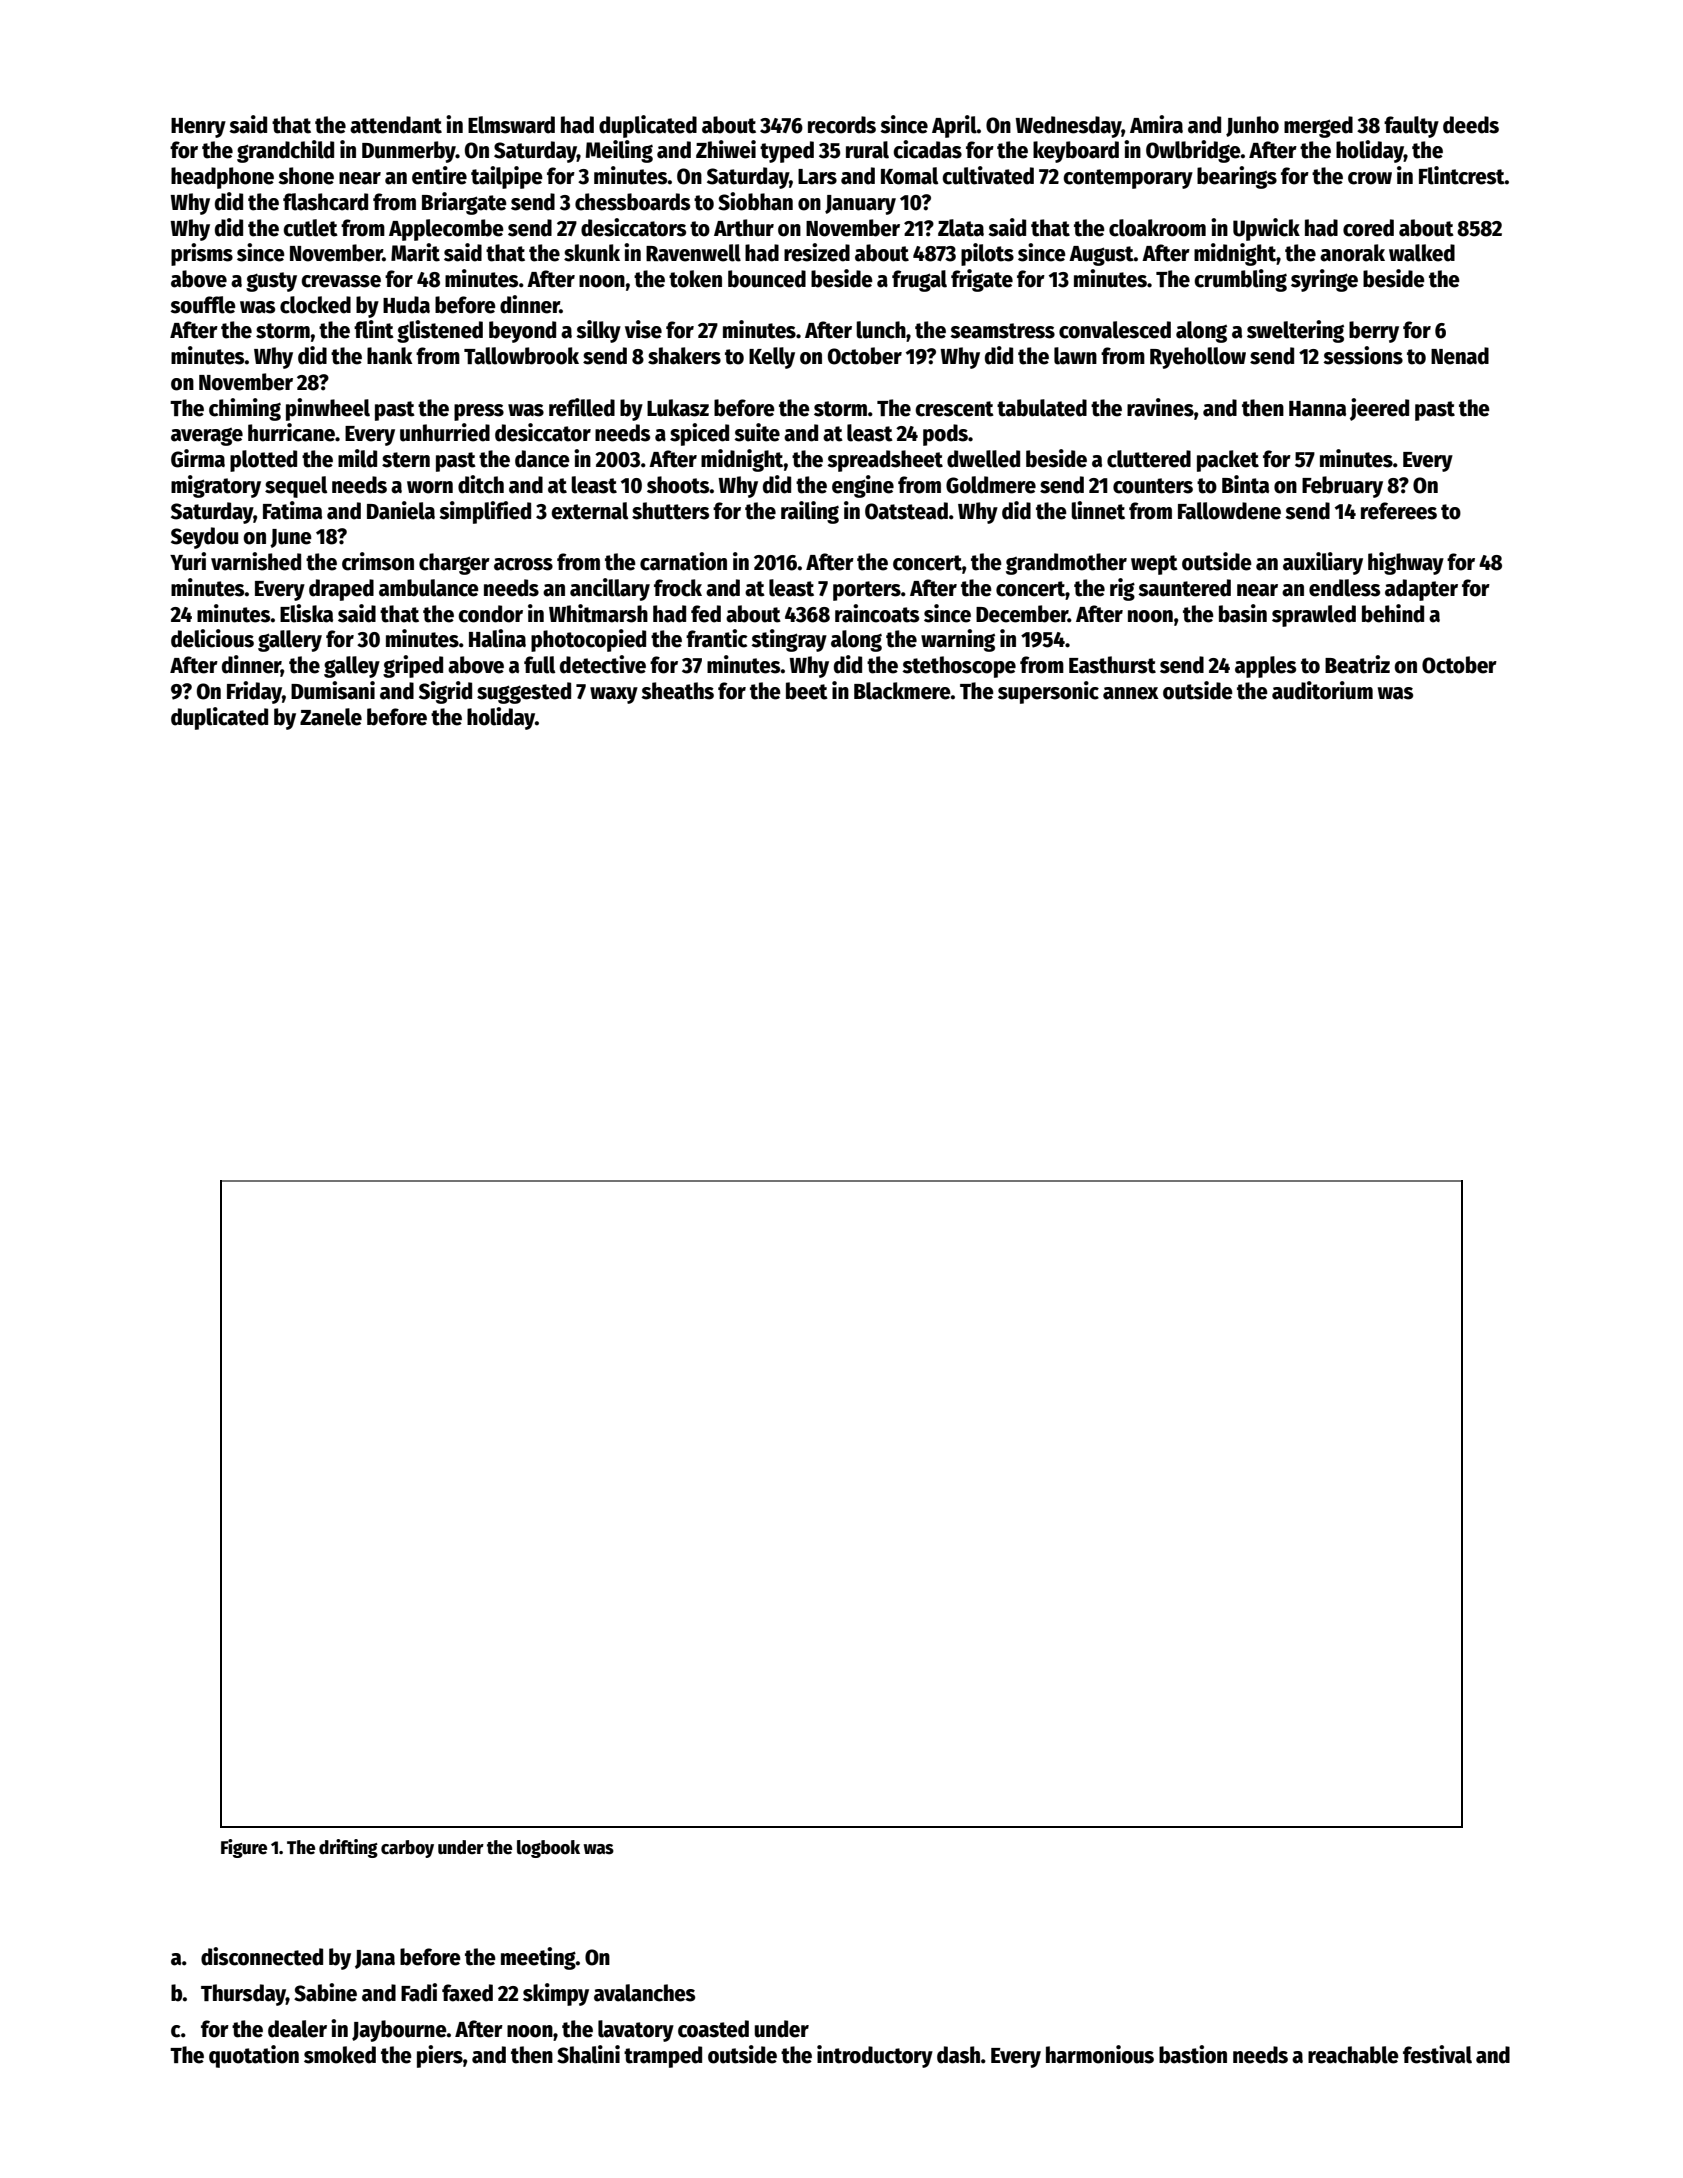 The width and height of the page is (1683, 2178). What do you see at coordinates (244, 1848) in the page?
I see `Figure` at bounding box center [244, 1848].
